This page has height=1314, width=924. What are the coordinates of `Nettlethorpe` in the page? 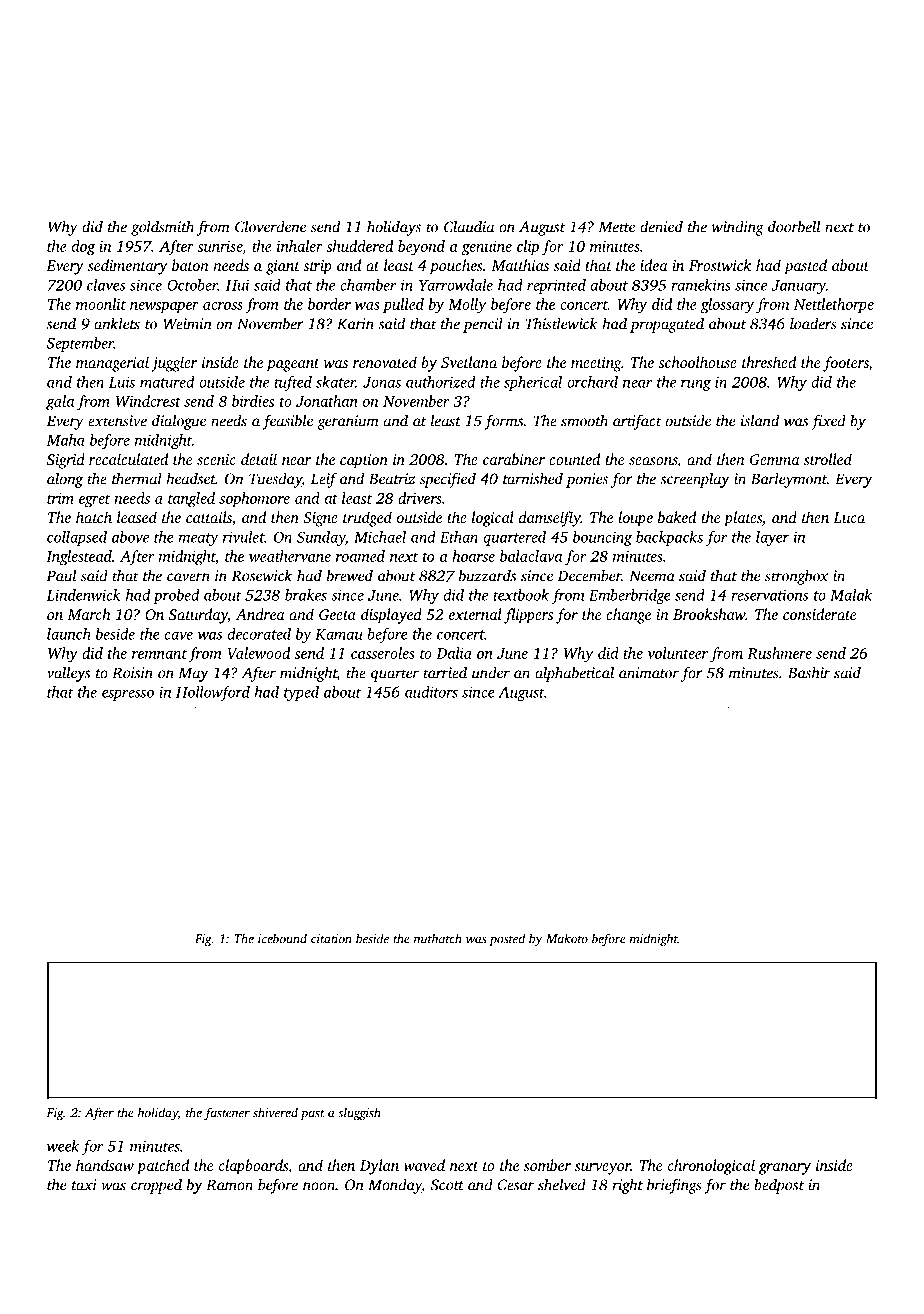 It's located at (834, 305).
